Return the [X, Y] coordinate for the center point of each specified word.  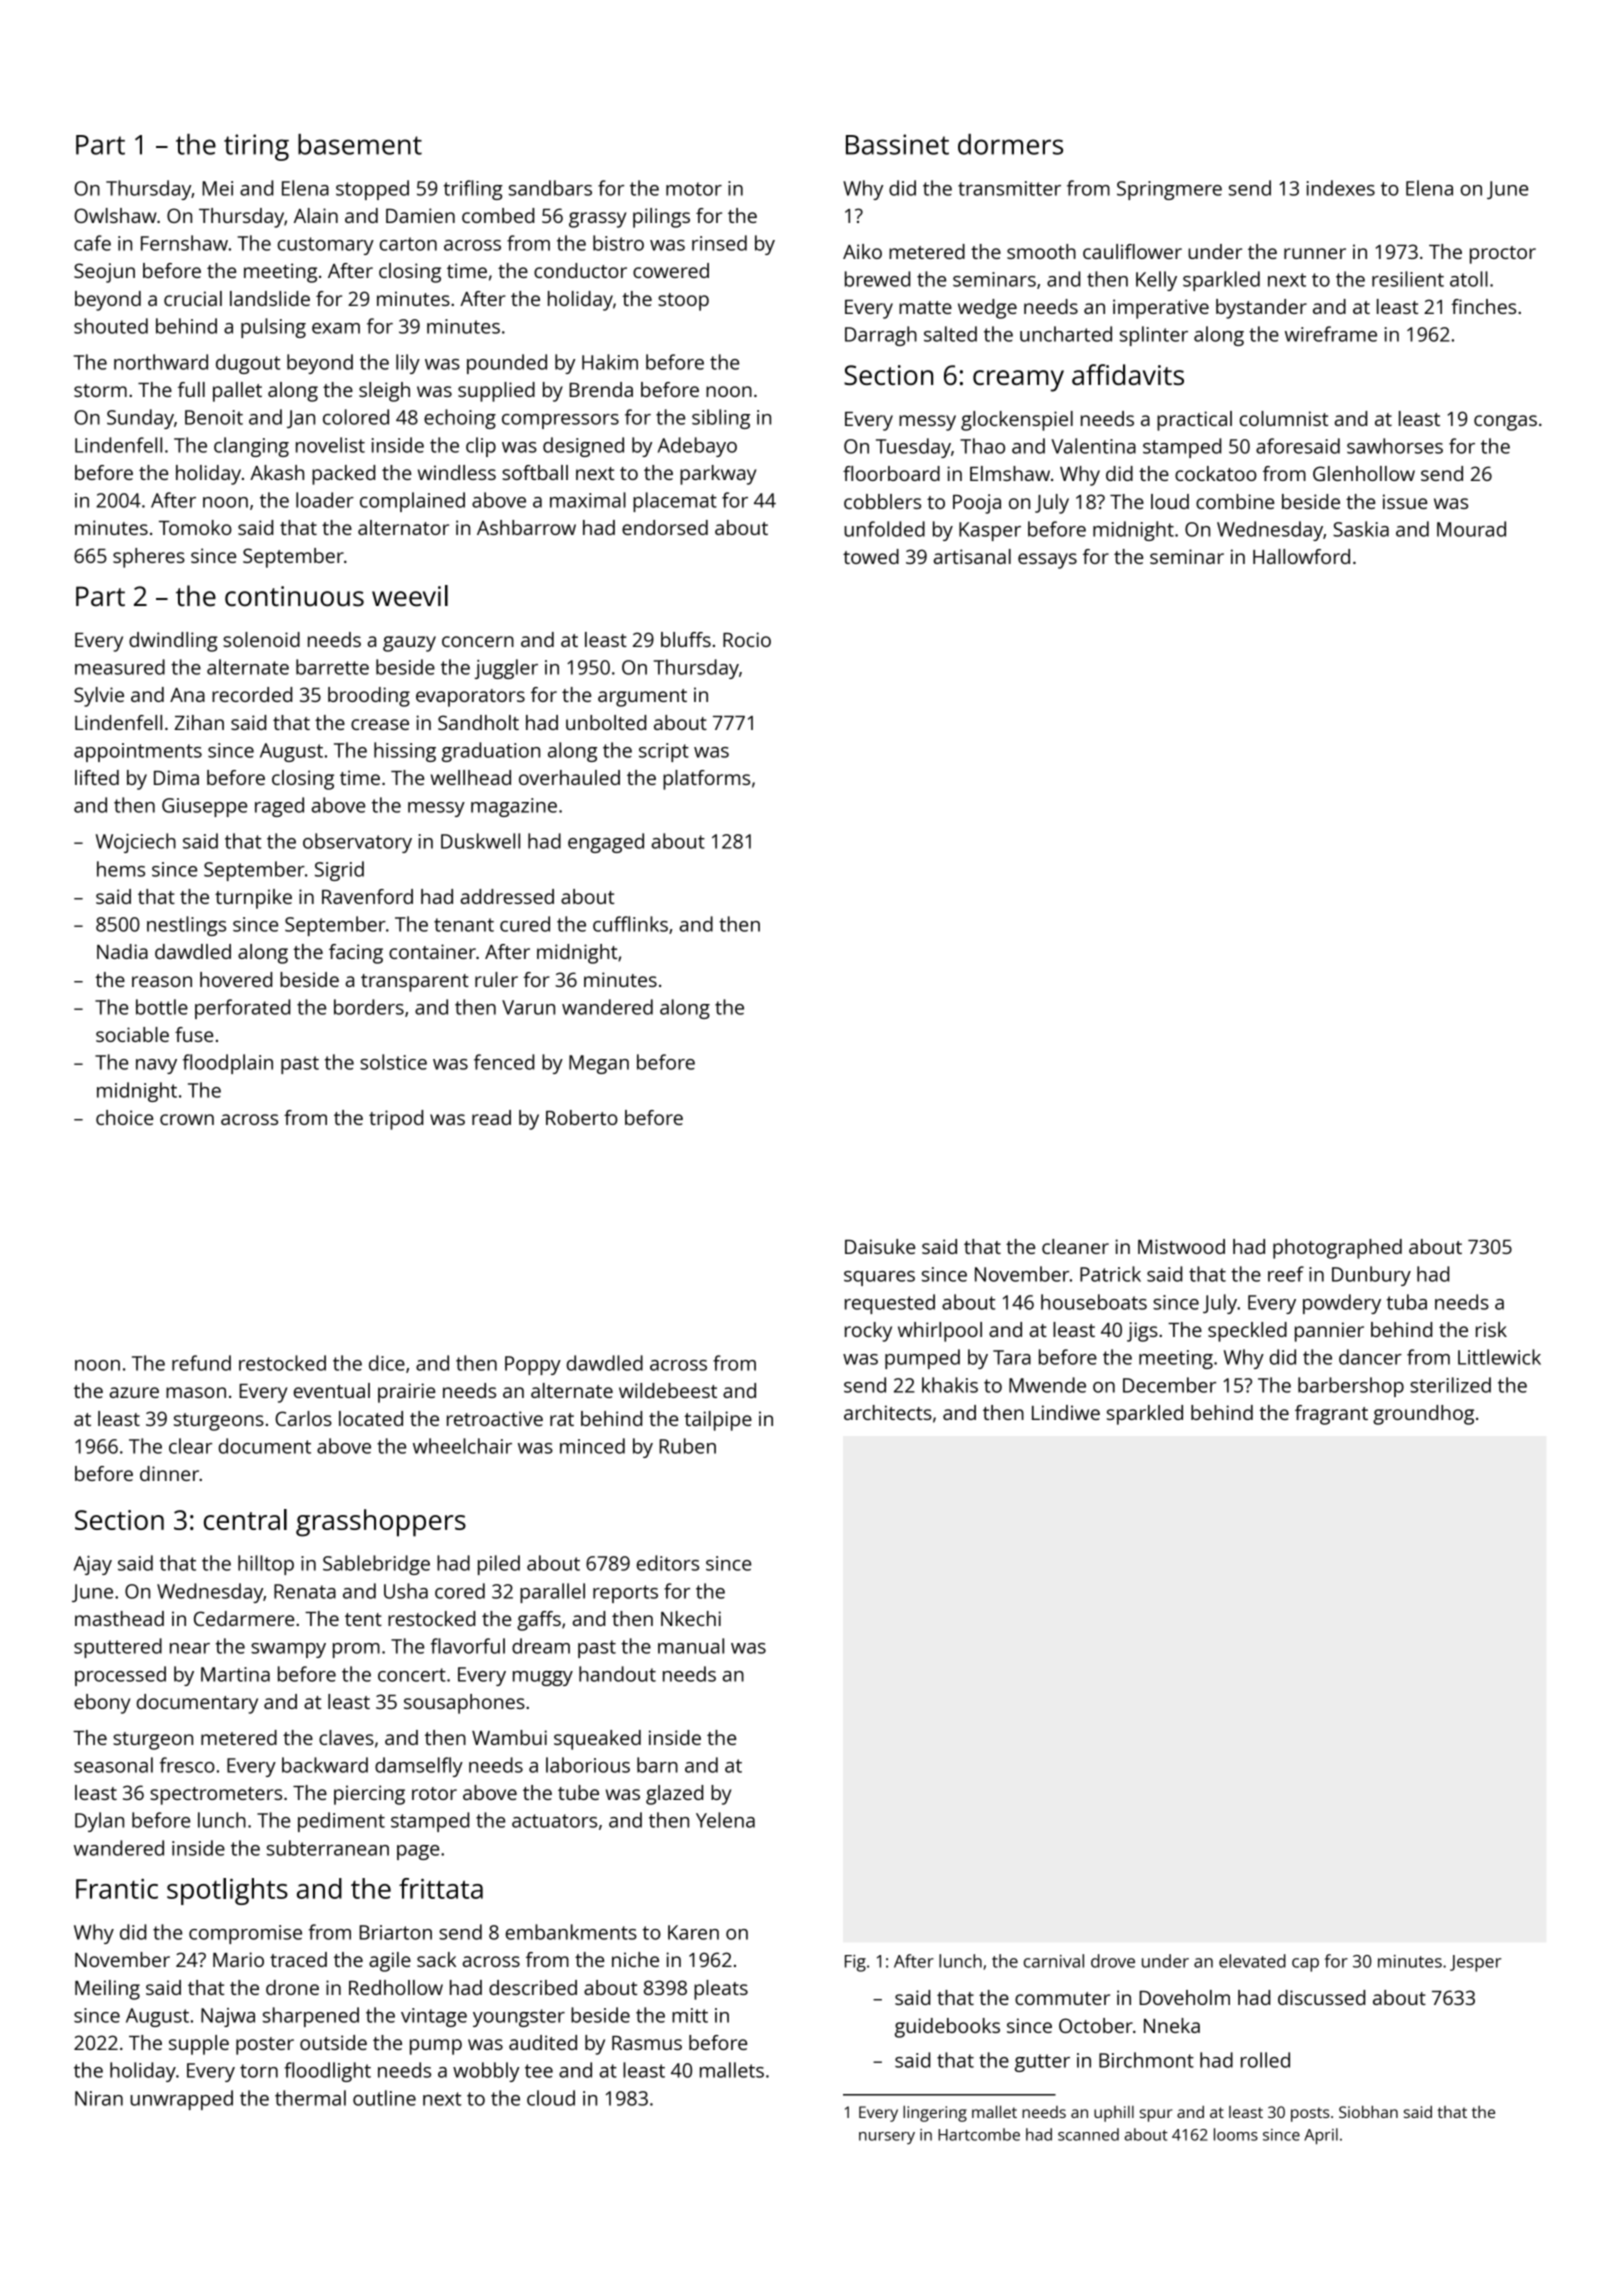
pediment [341, 1822]
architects [888, 1412]
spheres [149, 558]
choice [124, 1117]
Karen [693, 1932]
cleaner [1075, 1246]
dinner [169, 1473]
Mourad [1471, 529]
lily [408, 364]
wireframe [1331, 334]
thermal [310, 2098]
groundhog [1423, 1415]
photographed [1337, 1249]
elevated [1252, 1961]
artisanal [972, 556]
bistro [618, 243]
